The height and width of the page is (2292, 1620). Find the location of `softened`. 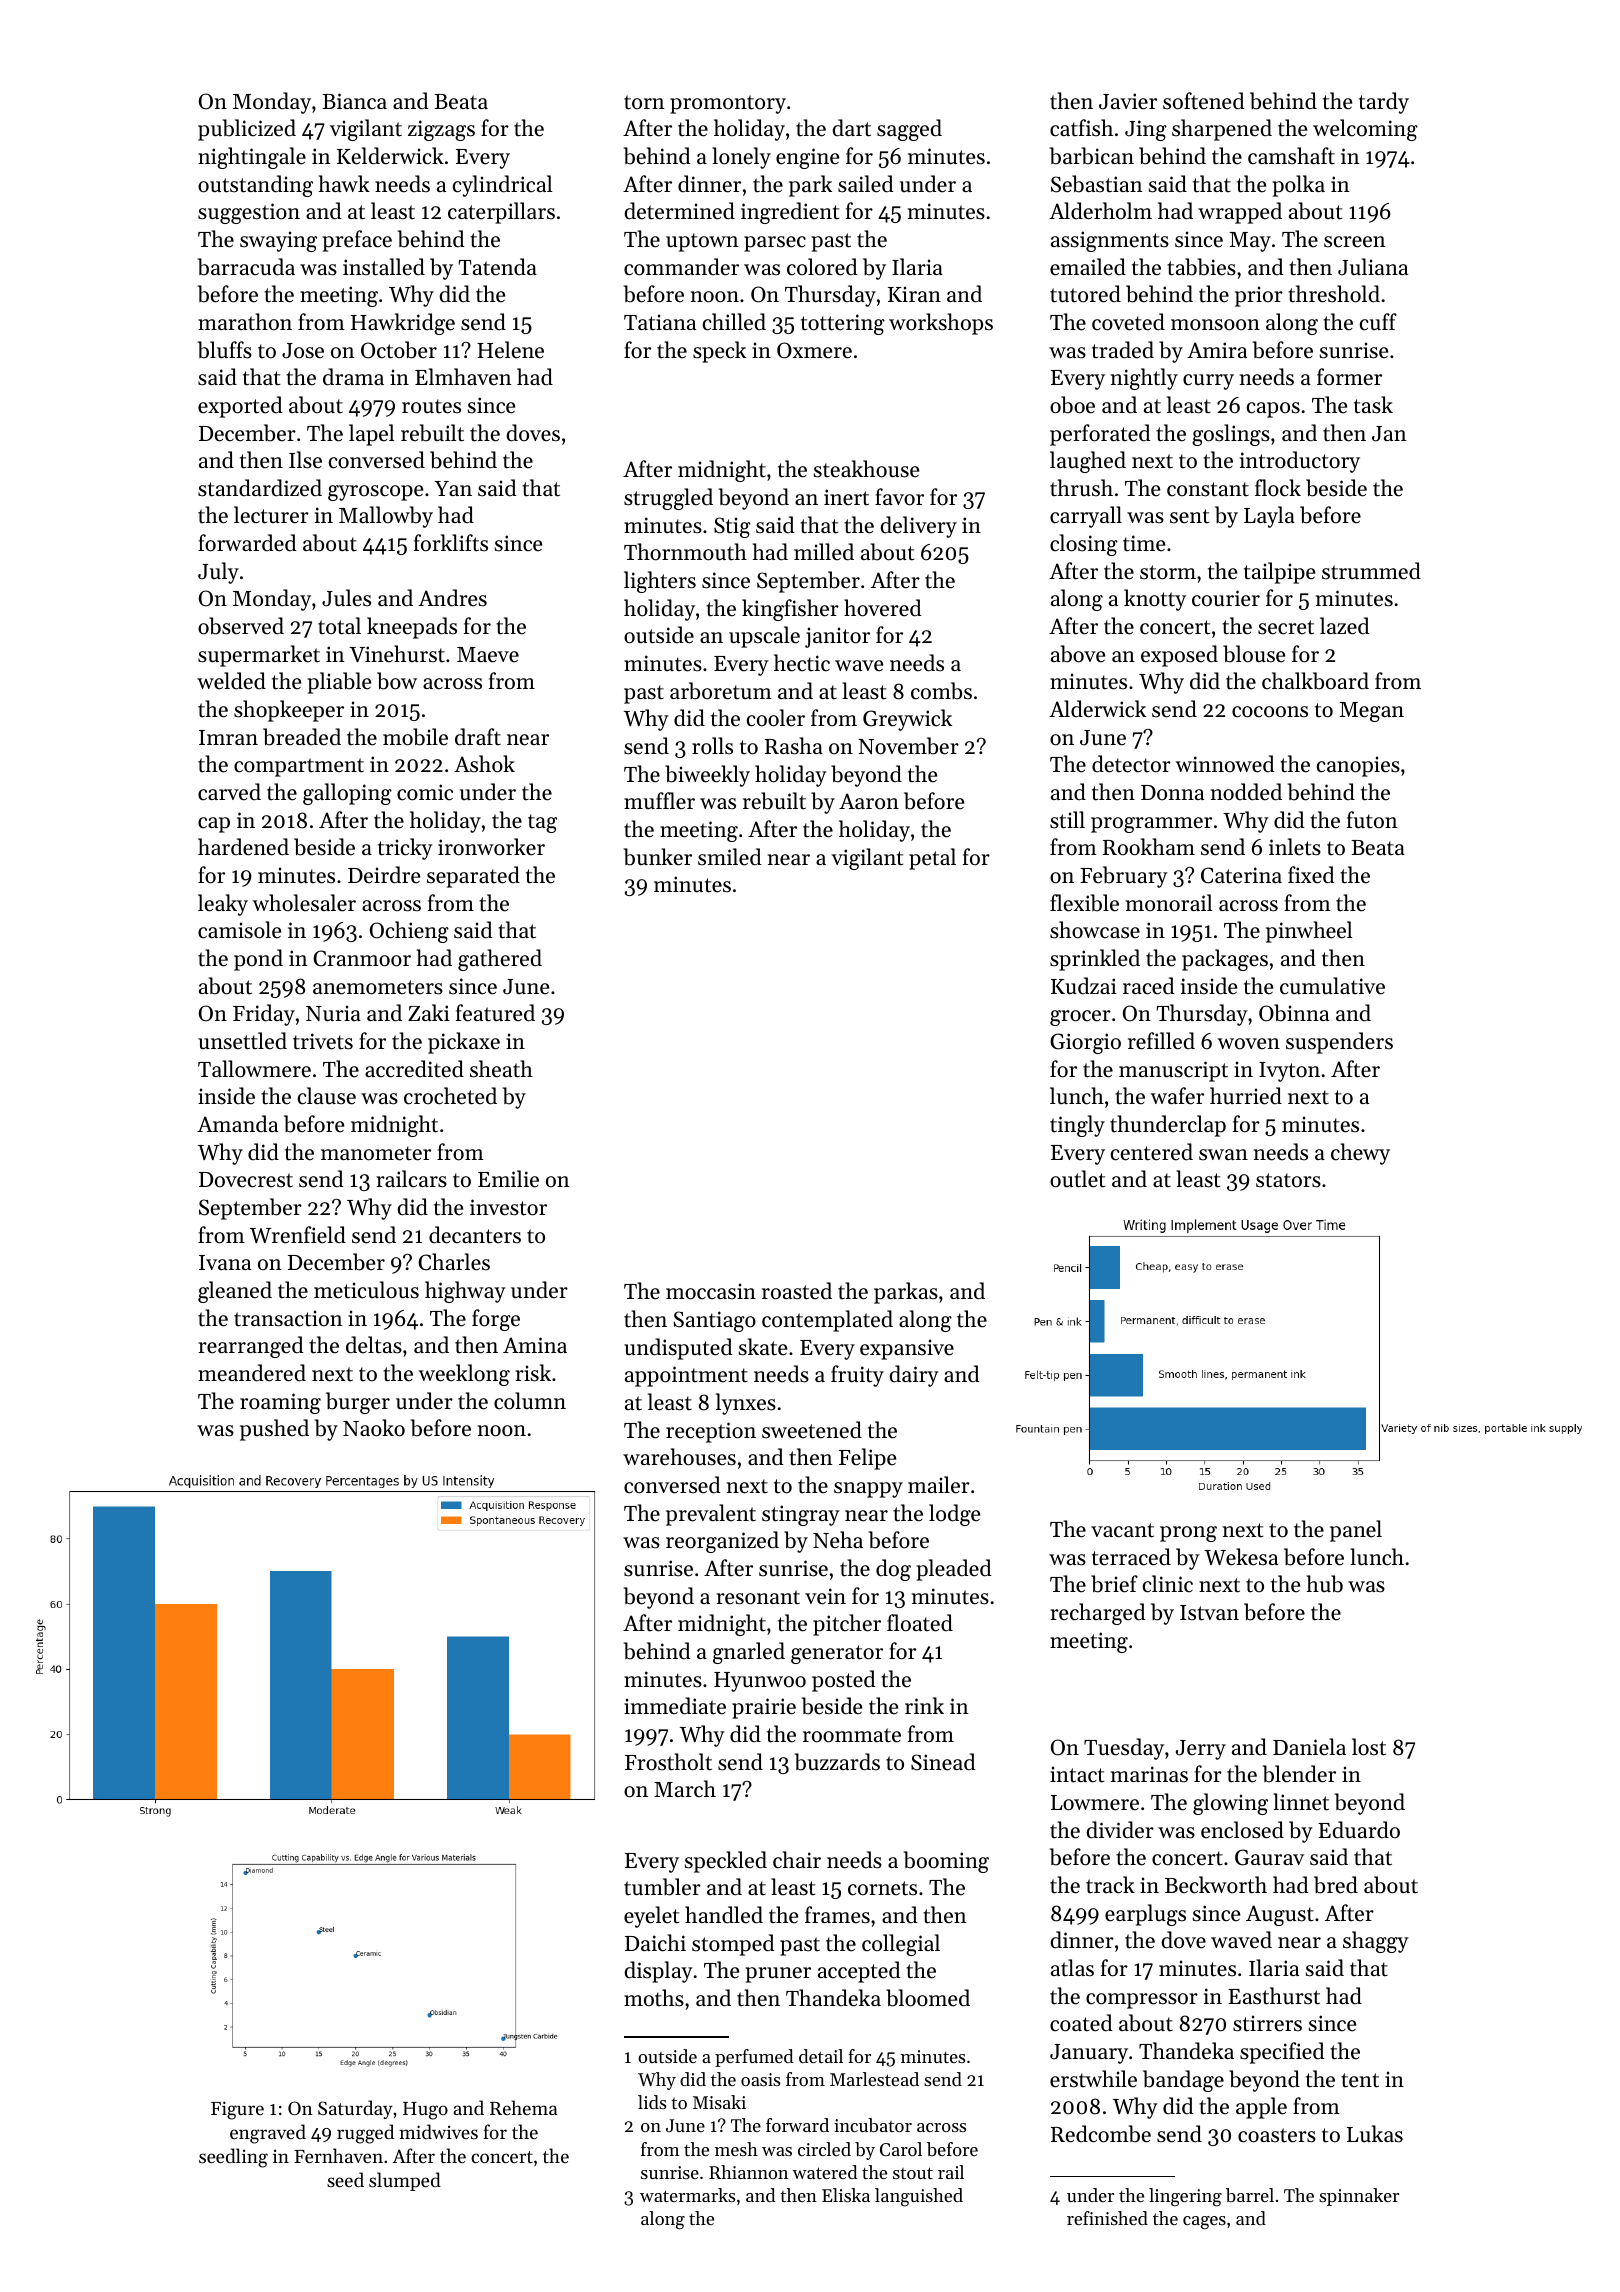

softened is located at coordinates (1204, 101).
